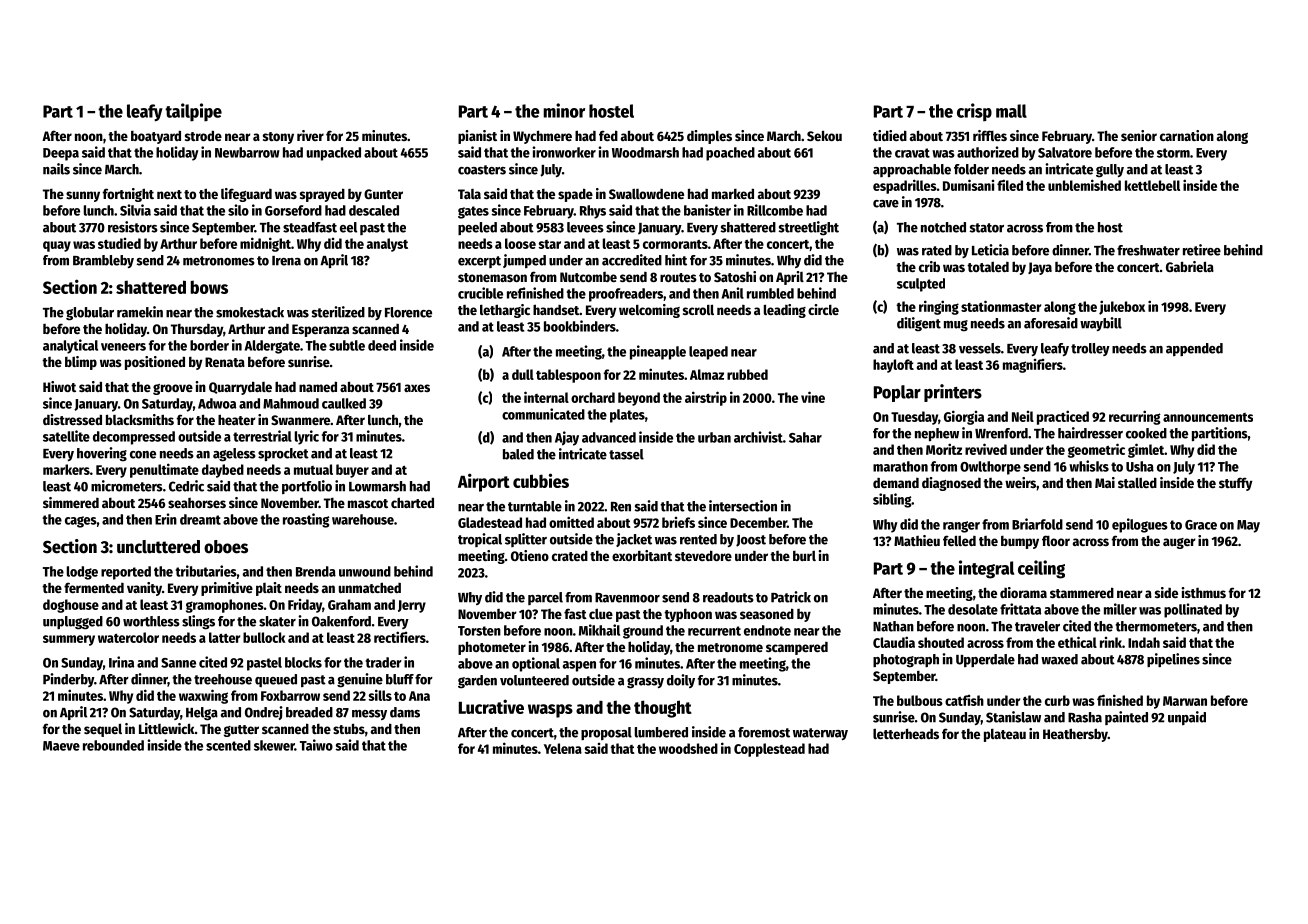 The height and width of the screenshot is (924, 1308). I want to click on welcoming, so click(649, 311).
